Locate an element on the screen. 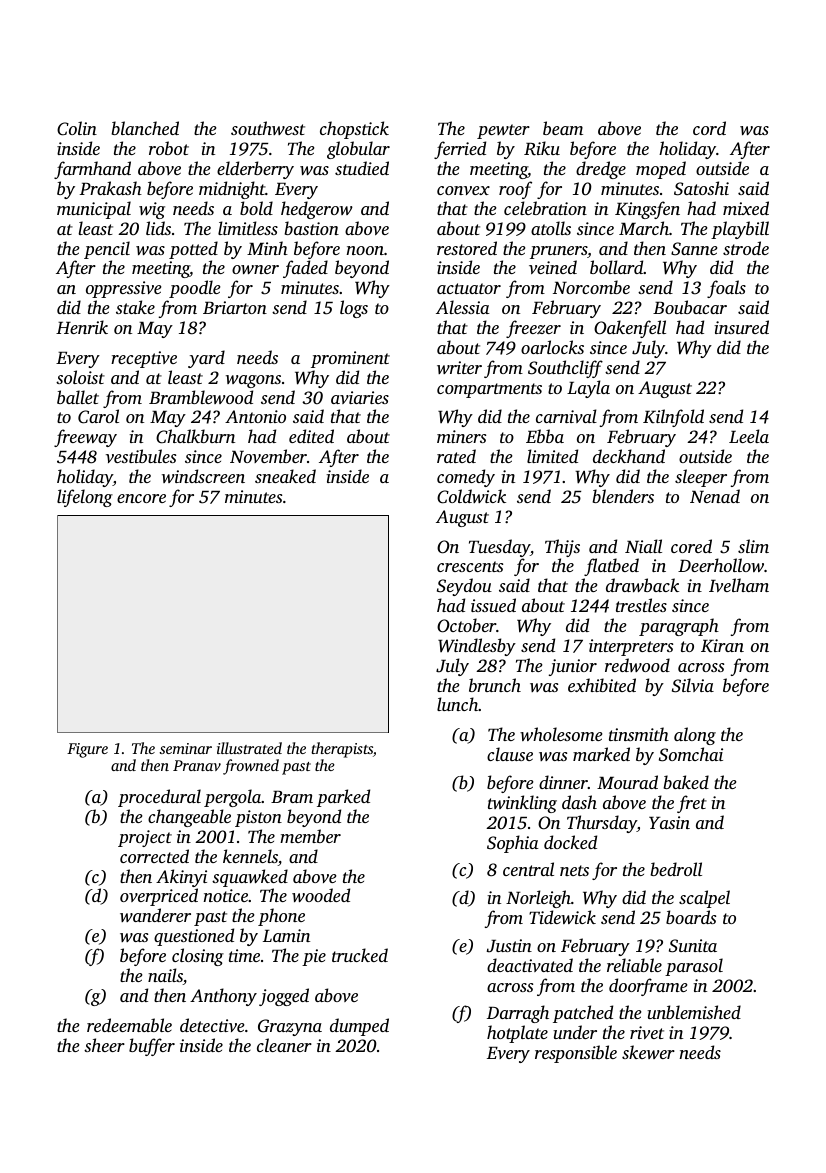  hotplate is located at coordinates (517, 1034).
